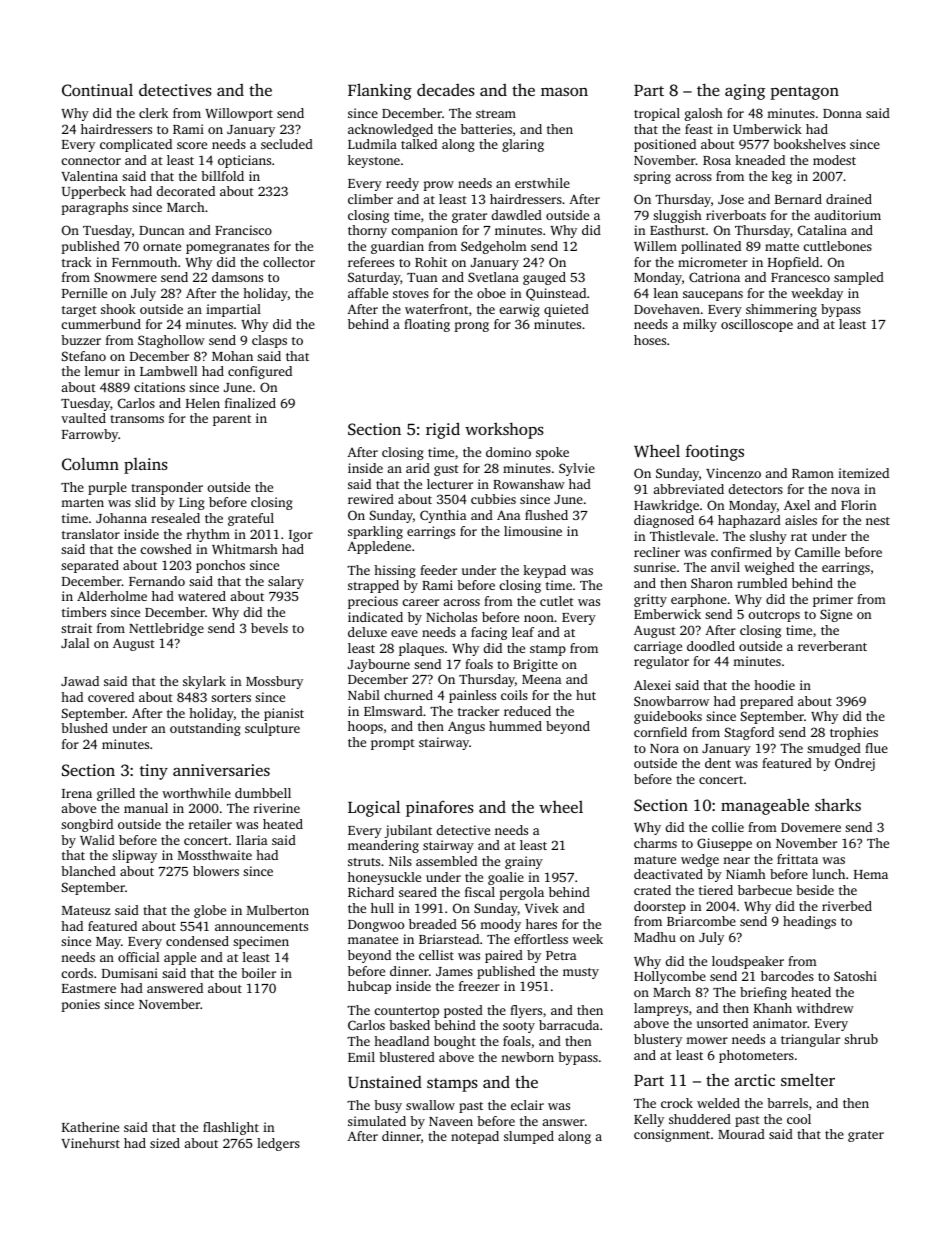 Image resolution: width=952 pixels, height=1233 pixels. Describe the element at coordinates (854, 733) in the screenshot. I see `trophies` at that location.
